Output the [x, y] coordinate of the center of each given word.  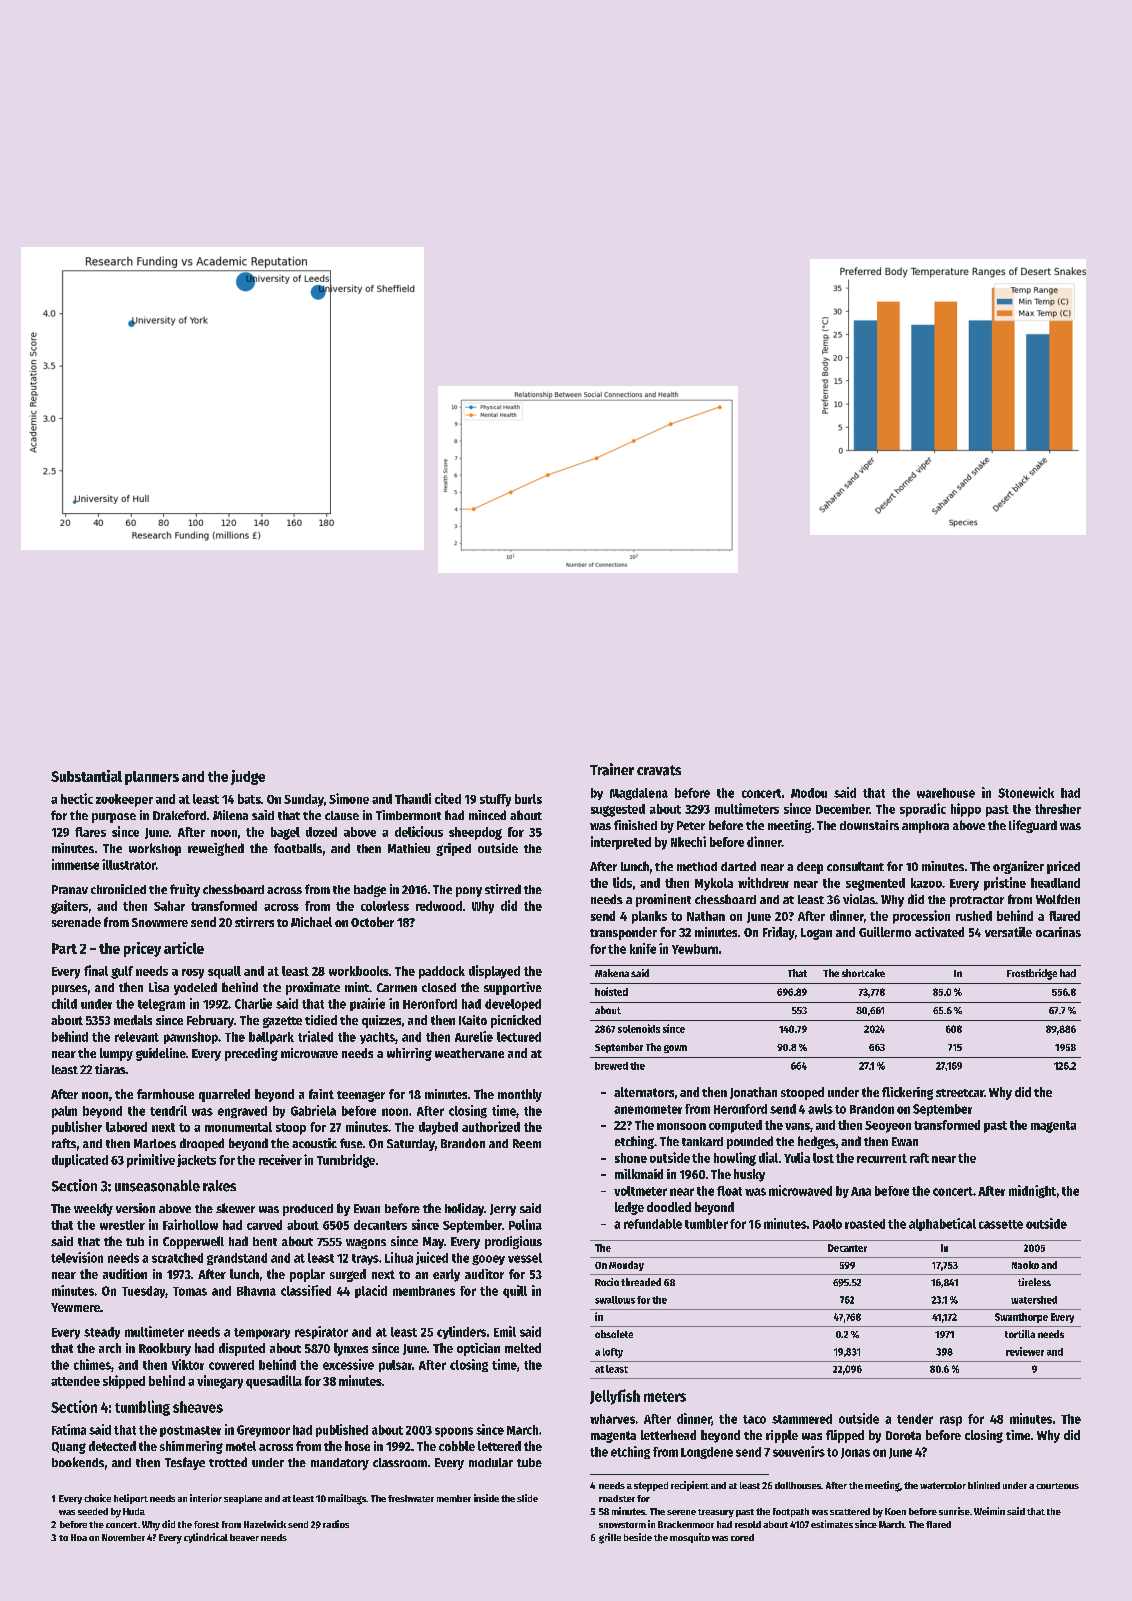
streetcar [960, 1093]
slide [527, 1498]
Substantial [86, 776]
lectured [519, 1037]
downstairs [869, 825]
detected [112, 1446]
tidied [321, 1020]
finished [635, 825]
